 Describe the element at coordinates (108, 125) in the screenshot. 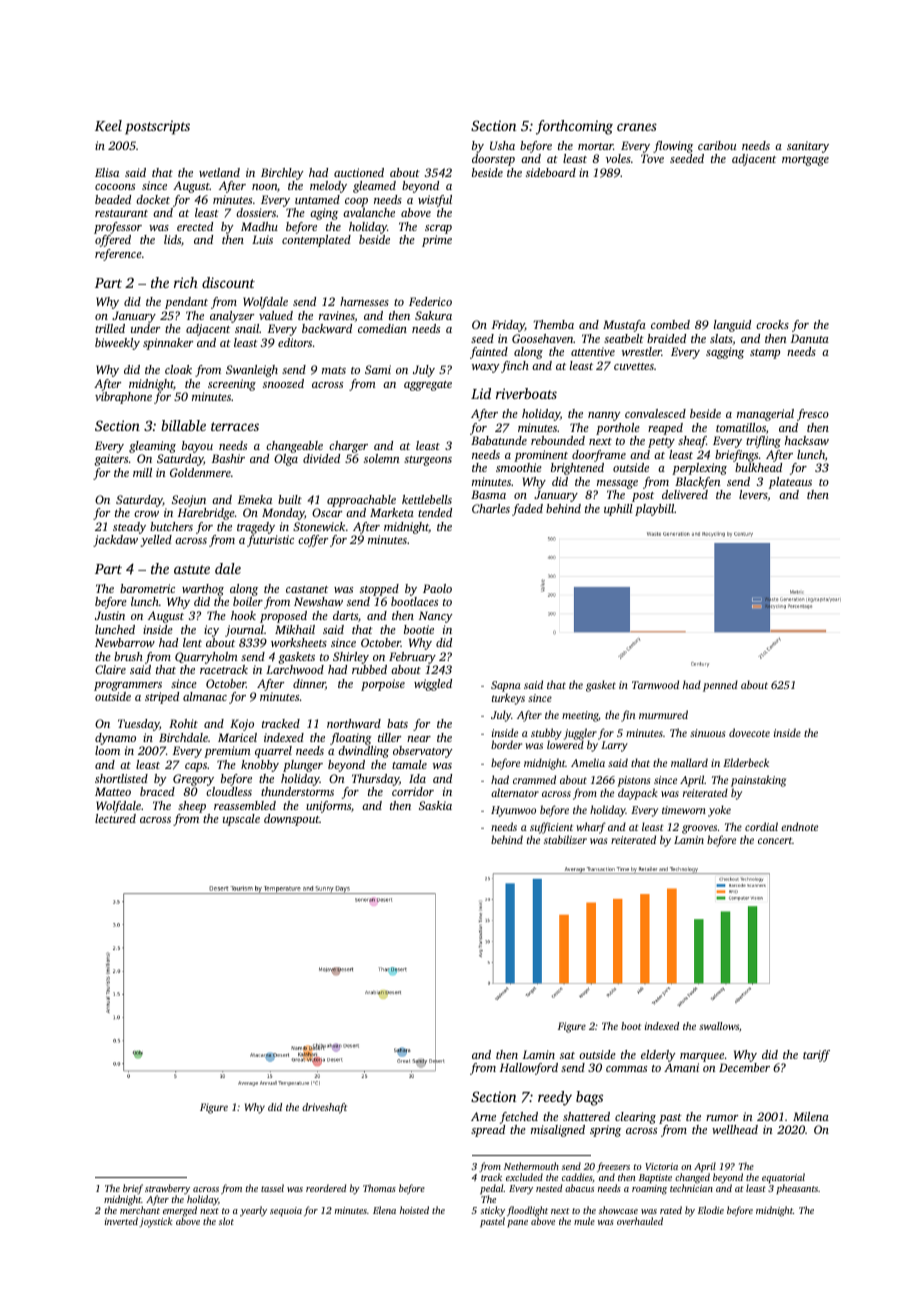

I see `Keel` at that location.
